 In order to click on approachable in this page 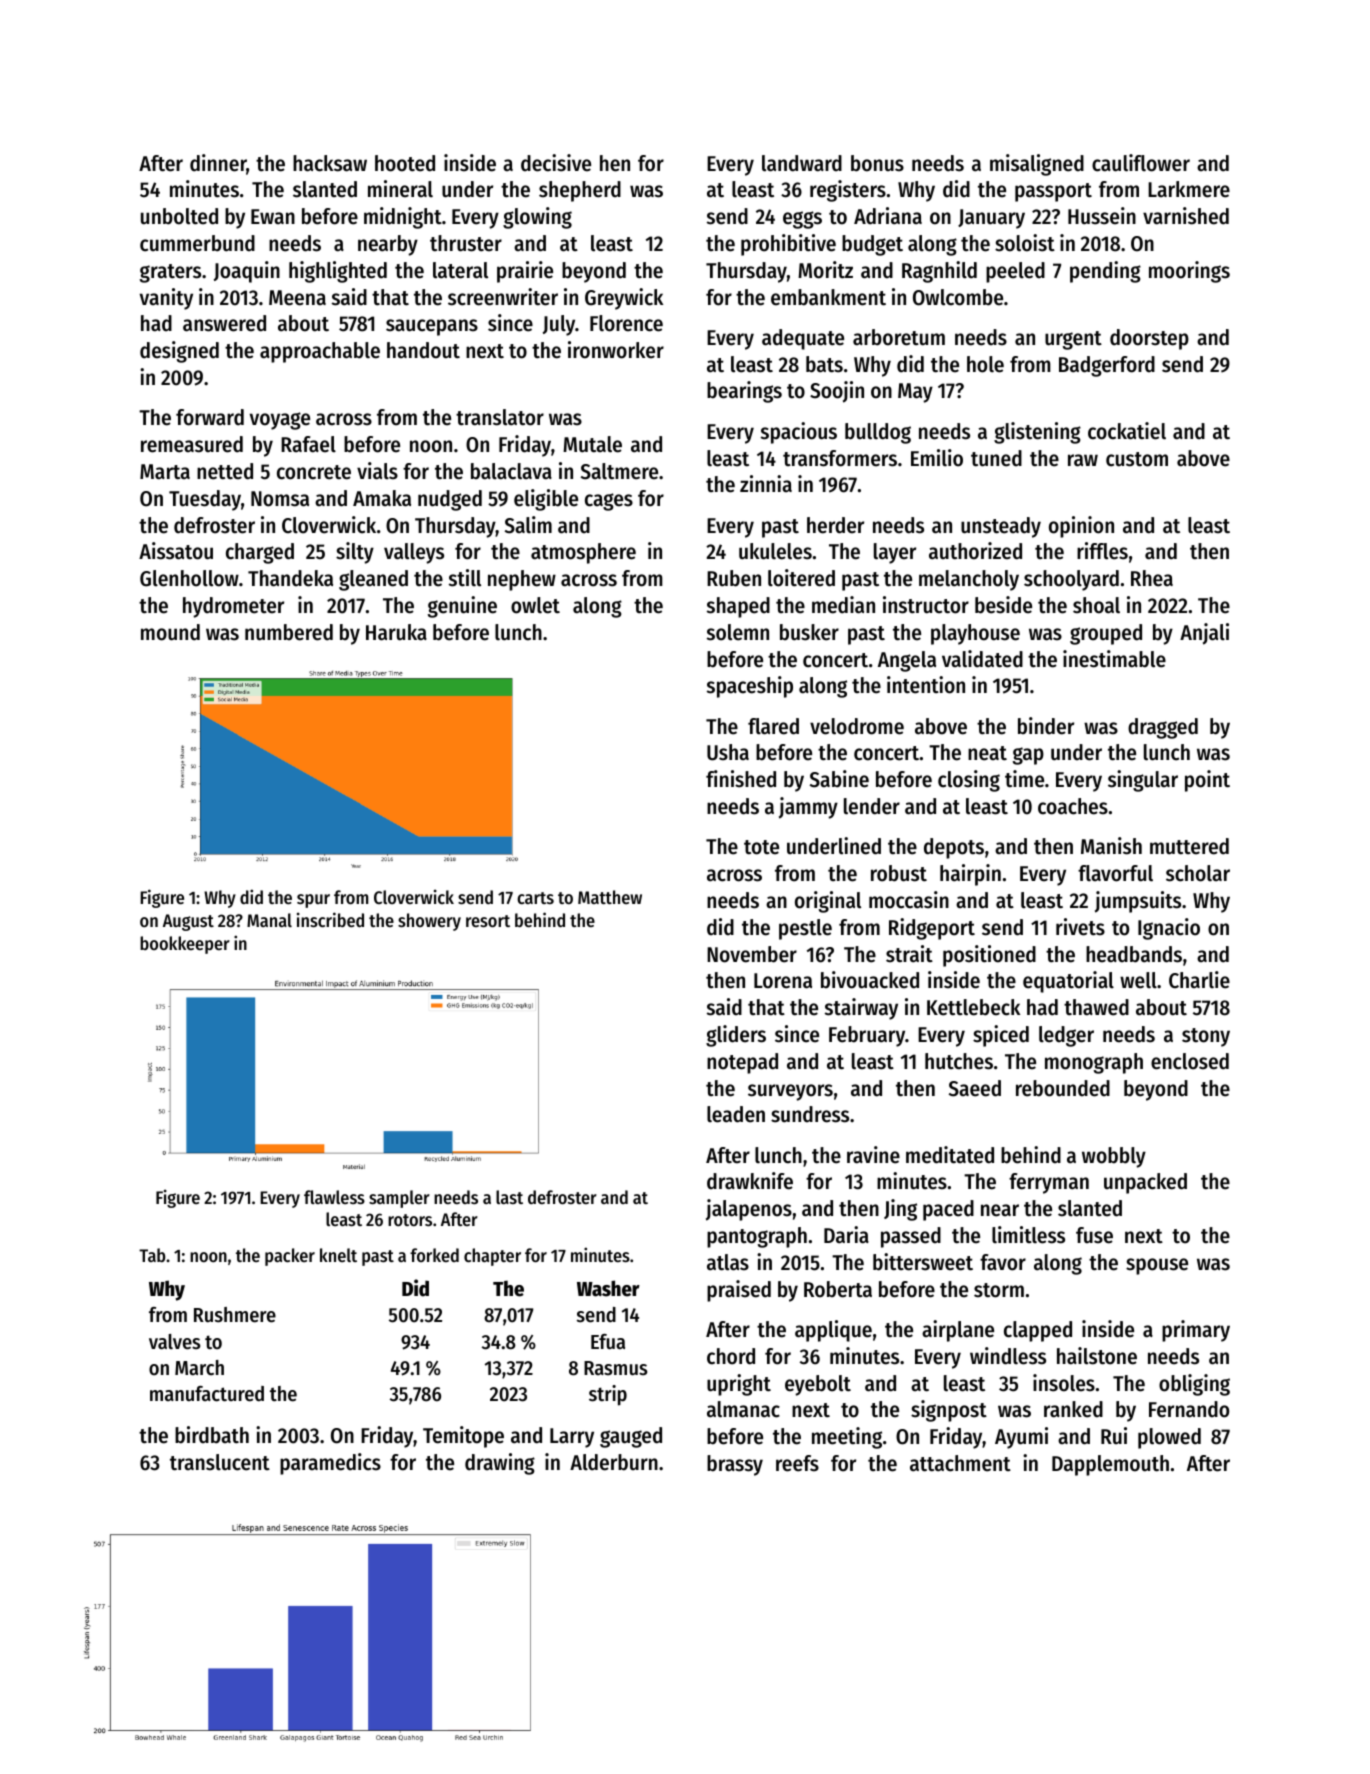, I will do `click(320, 352)`.
